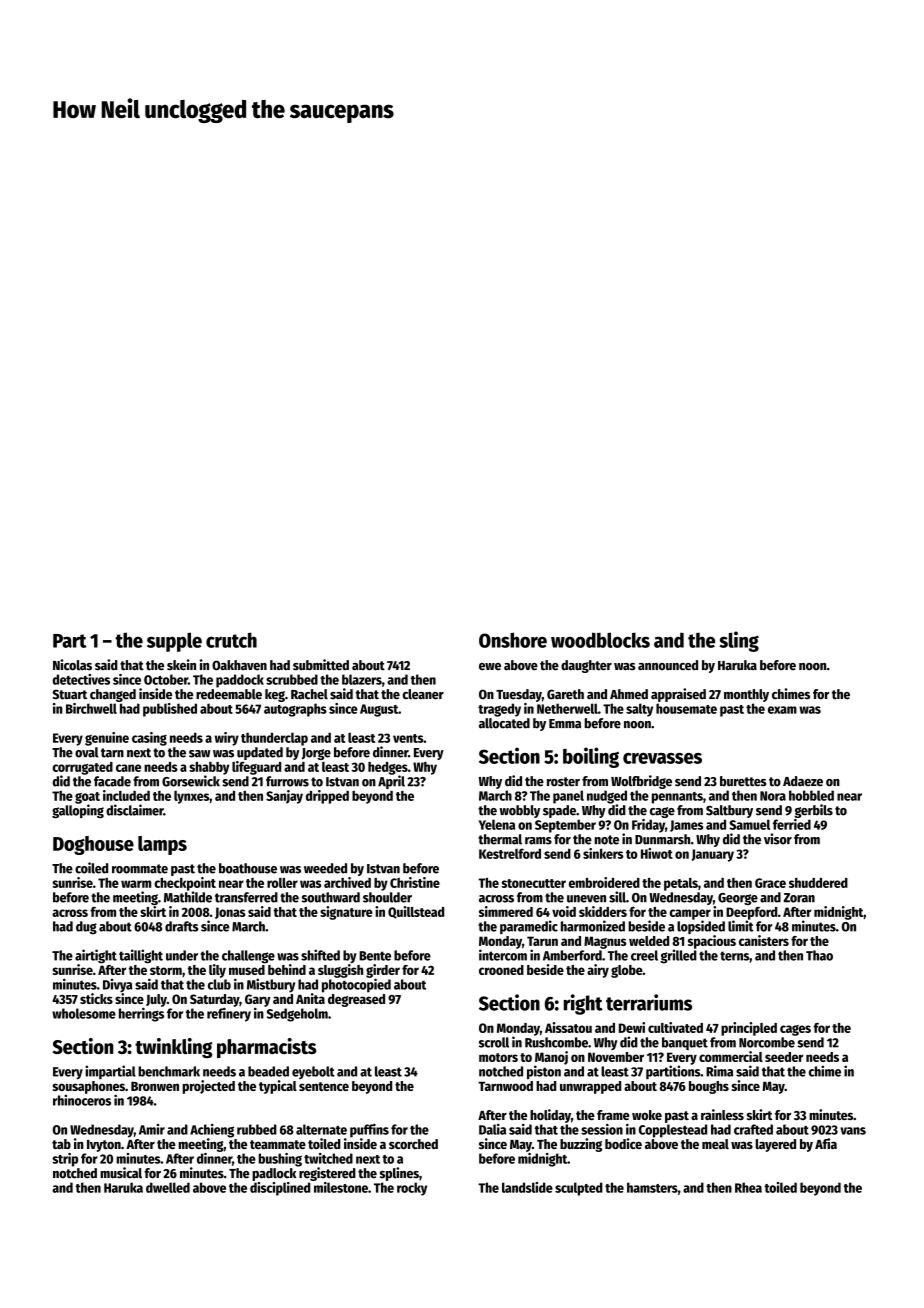 This document has width=924, height=1308. I want to click on lamps, so click(162, 845).
